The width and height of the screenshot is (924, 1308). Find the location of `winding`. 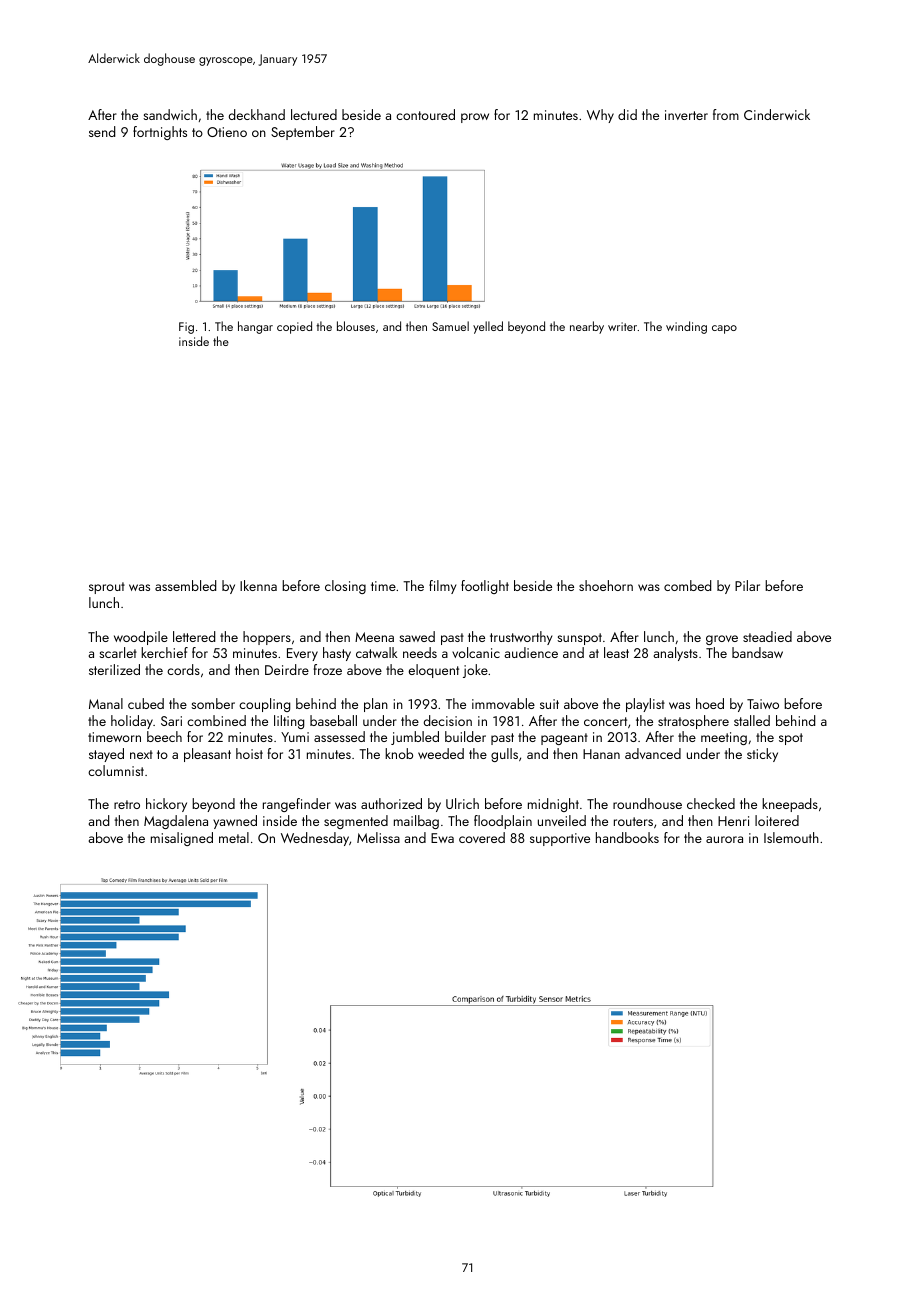

winding is located at coordinates (686, 327).
